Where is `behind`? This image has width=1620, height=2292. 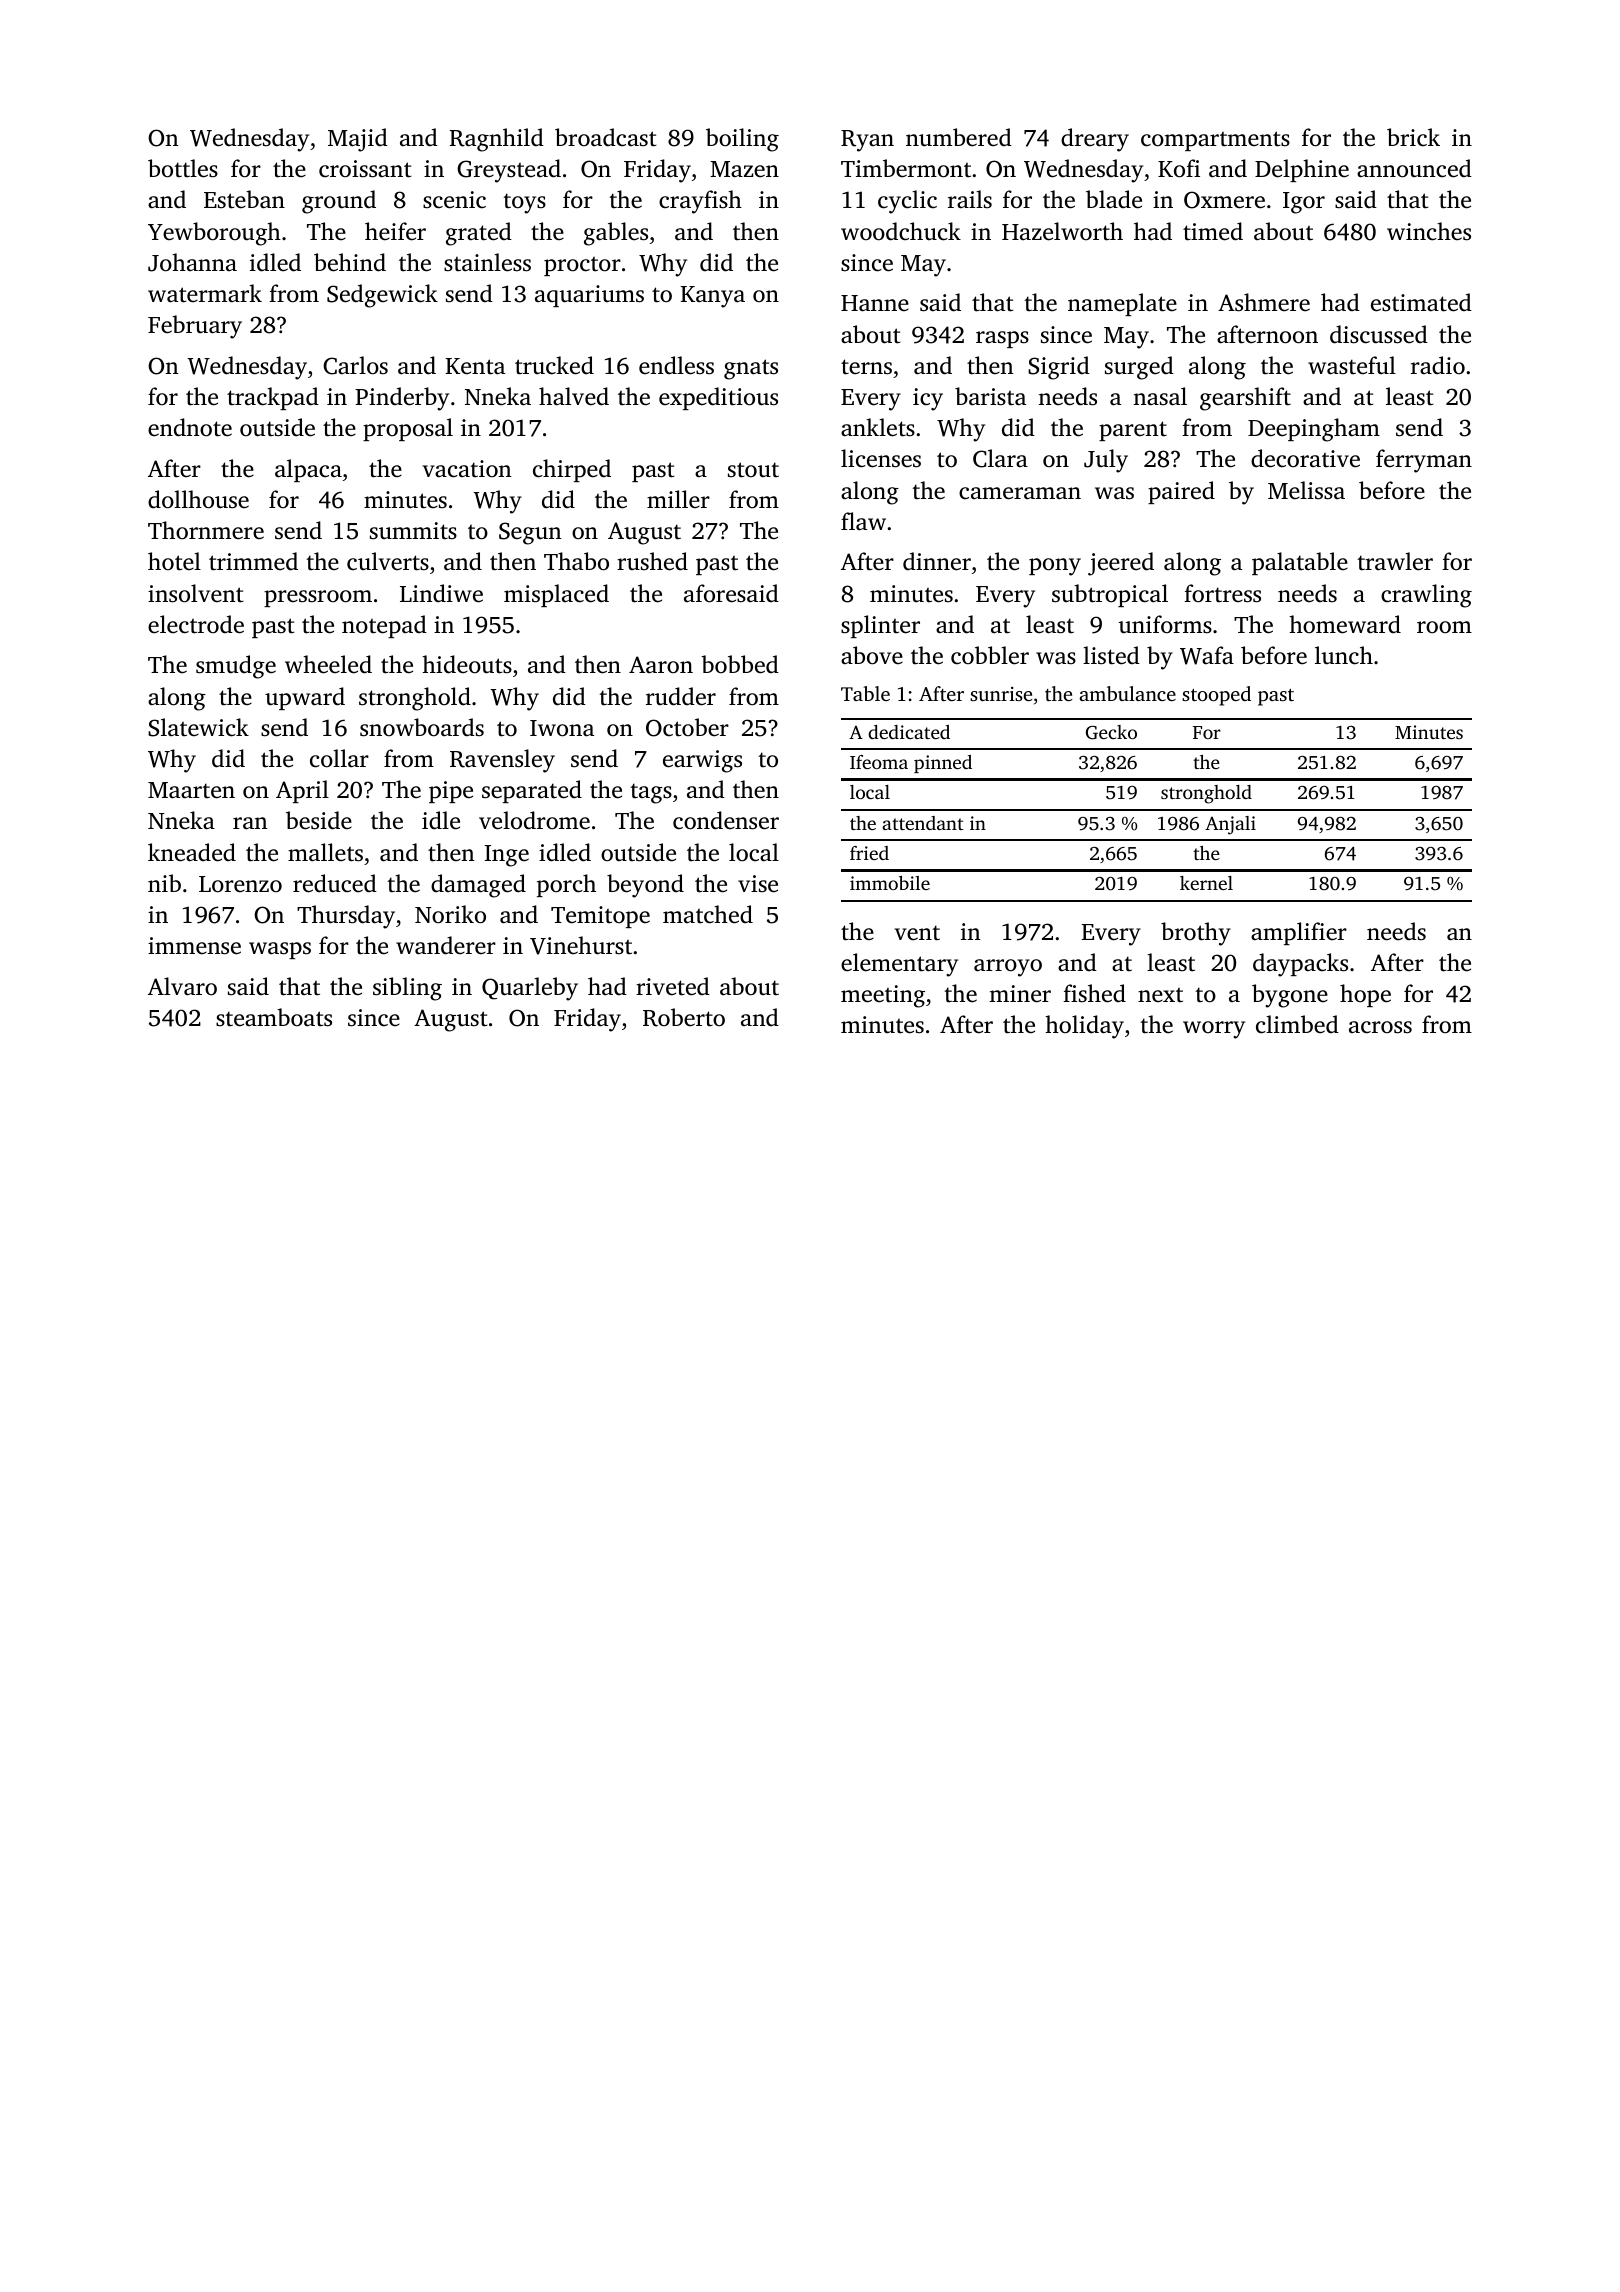 behind is located at coordinates (350, 262).
